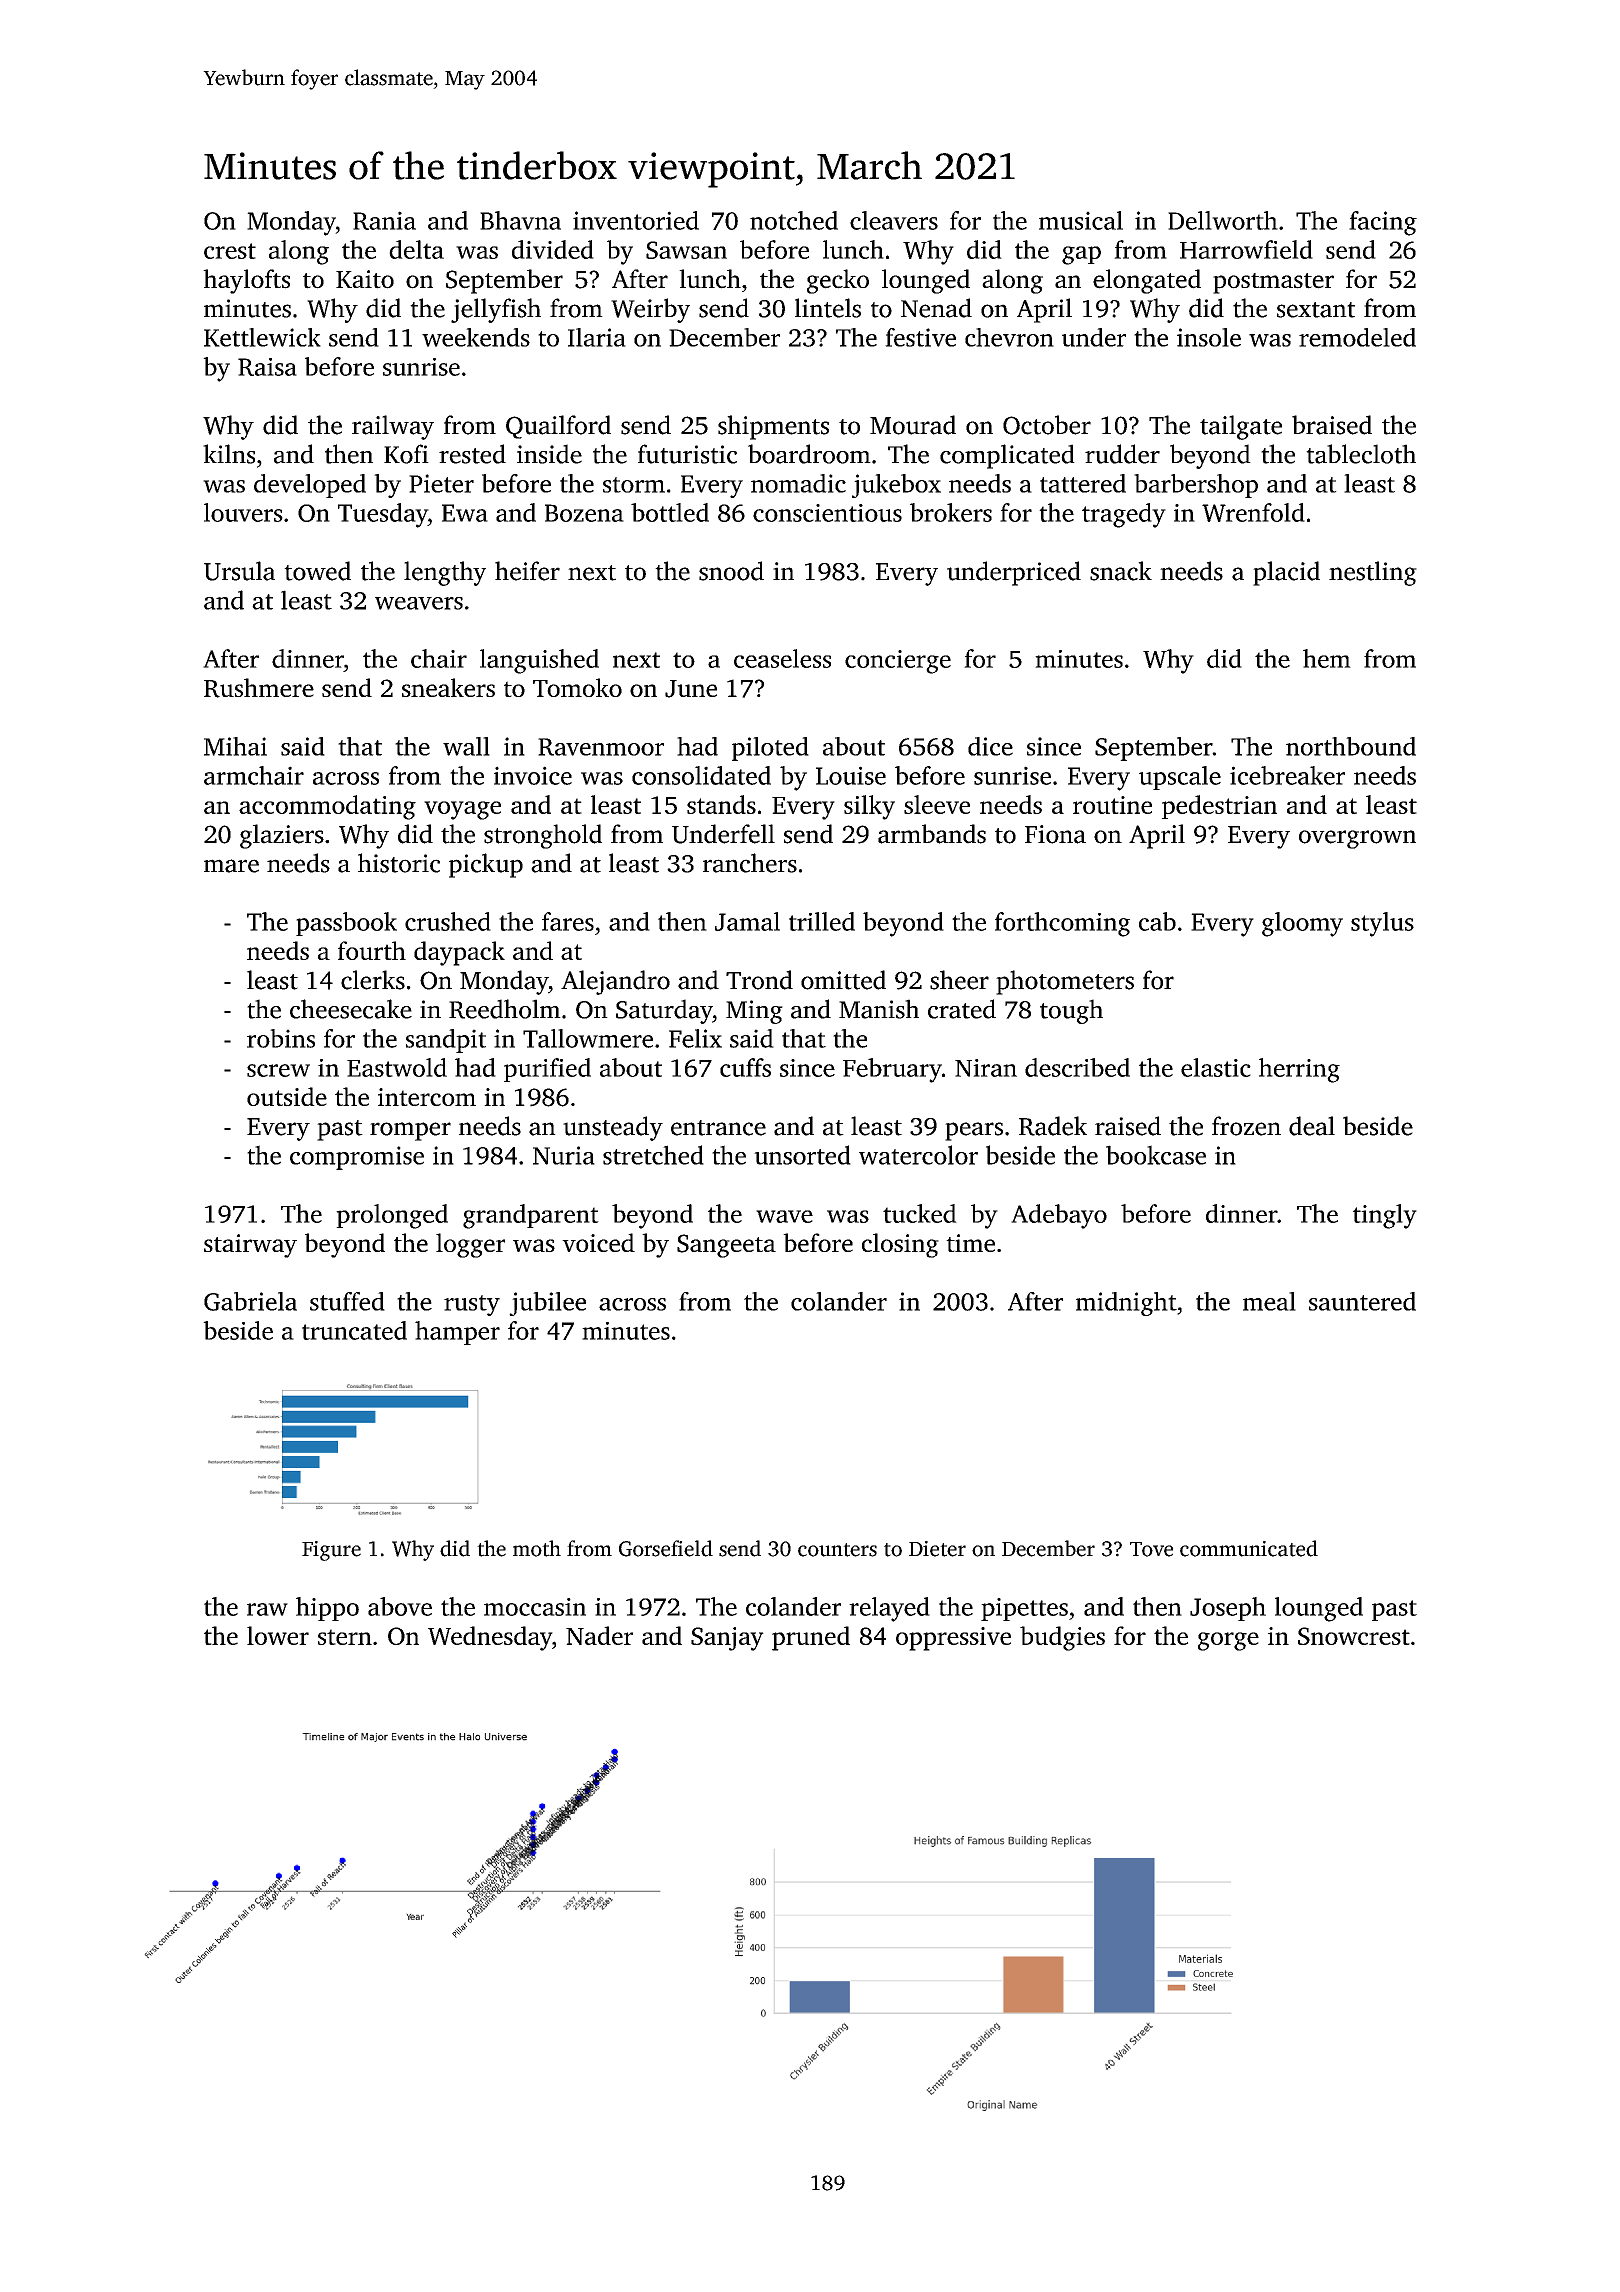 This page has width=1620, height=2292. Describe the element at coordinates (990, 746) in the page. I see `dice` at that location.
